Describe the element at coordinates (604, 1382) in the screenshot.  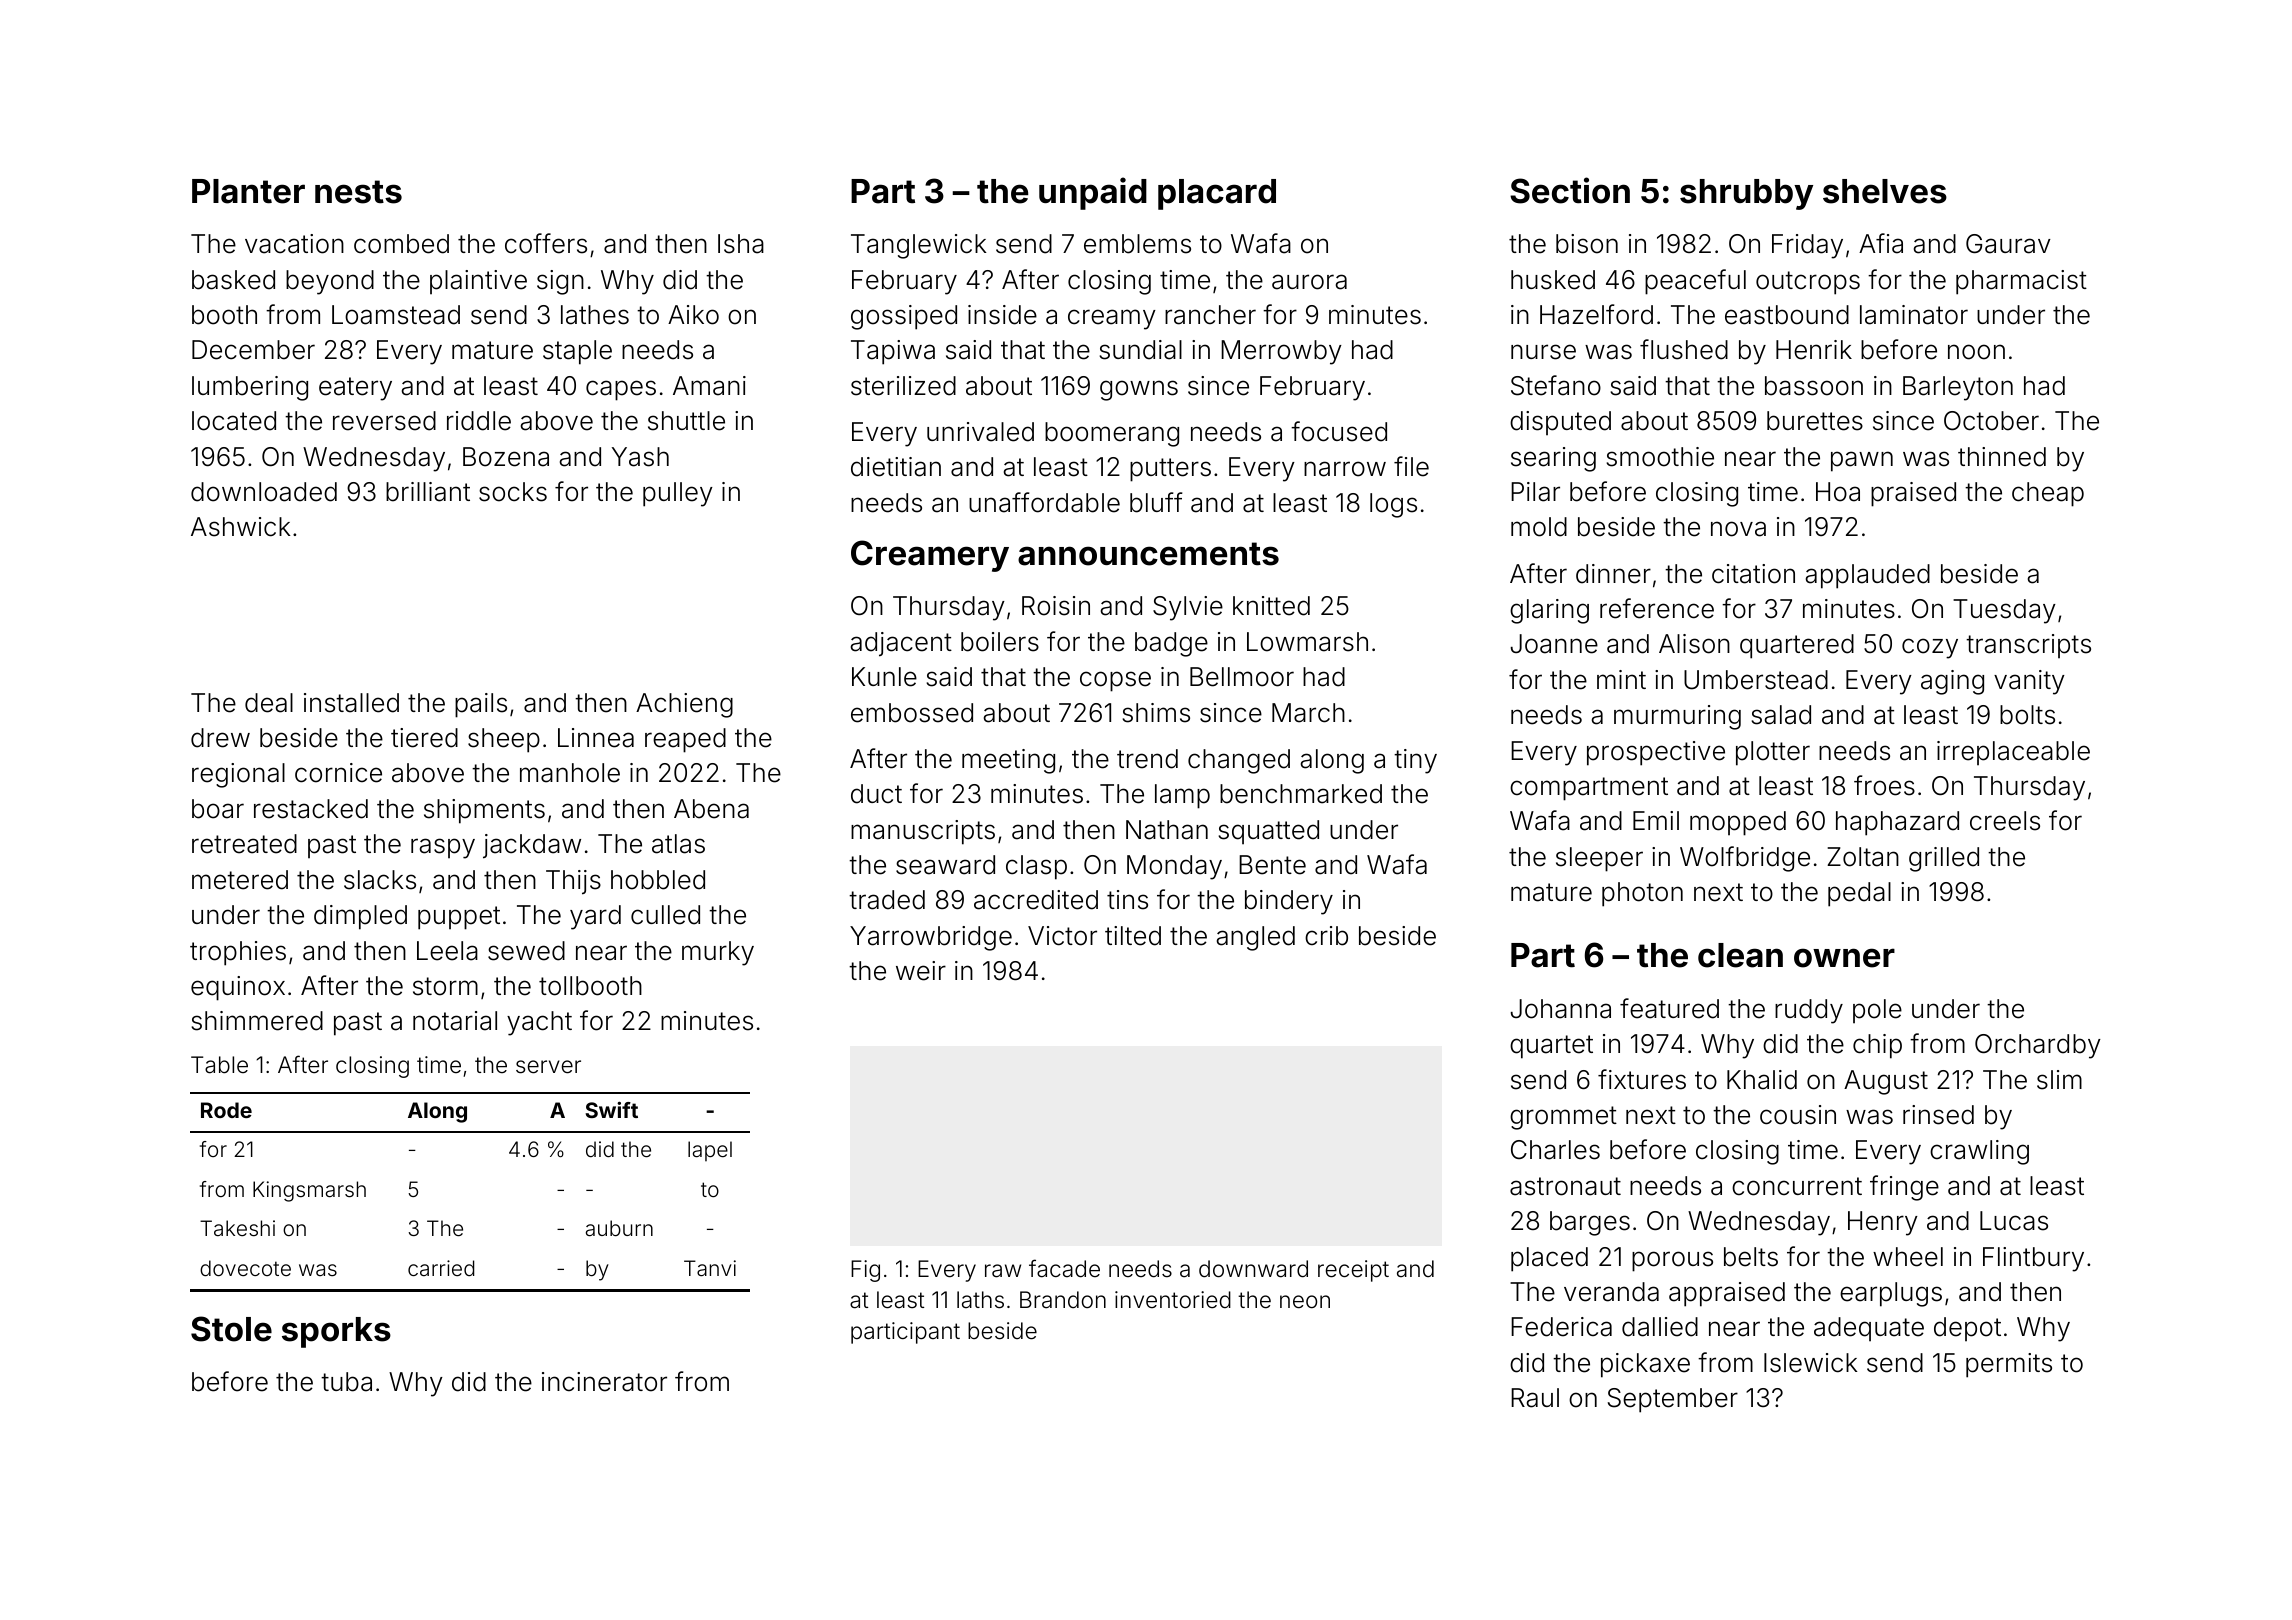
I see `incinerator` at that location.
